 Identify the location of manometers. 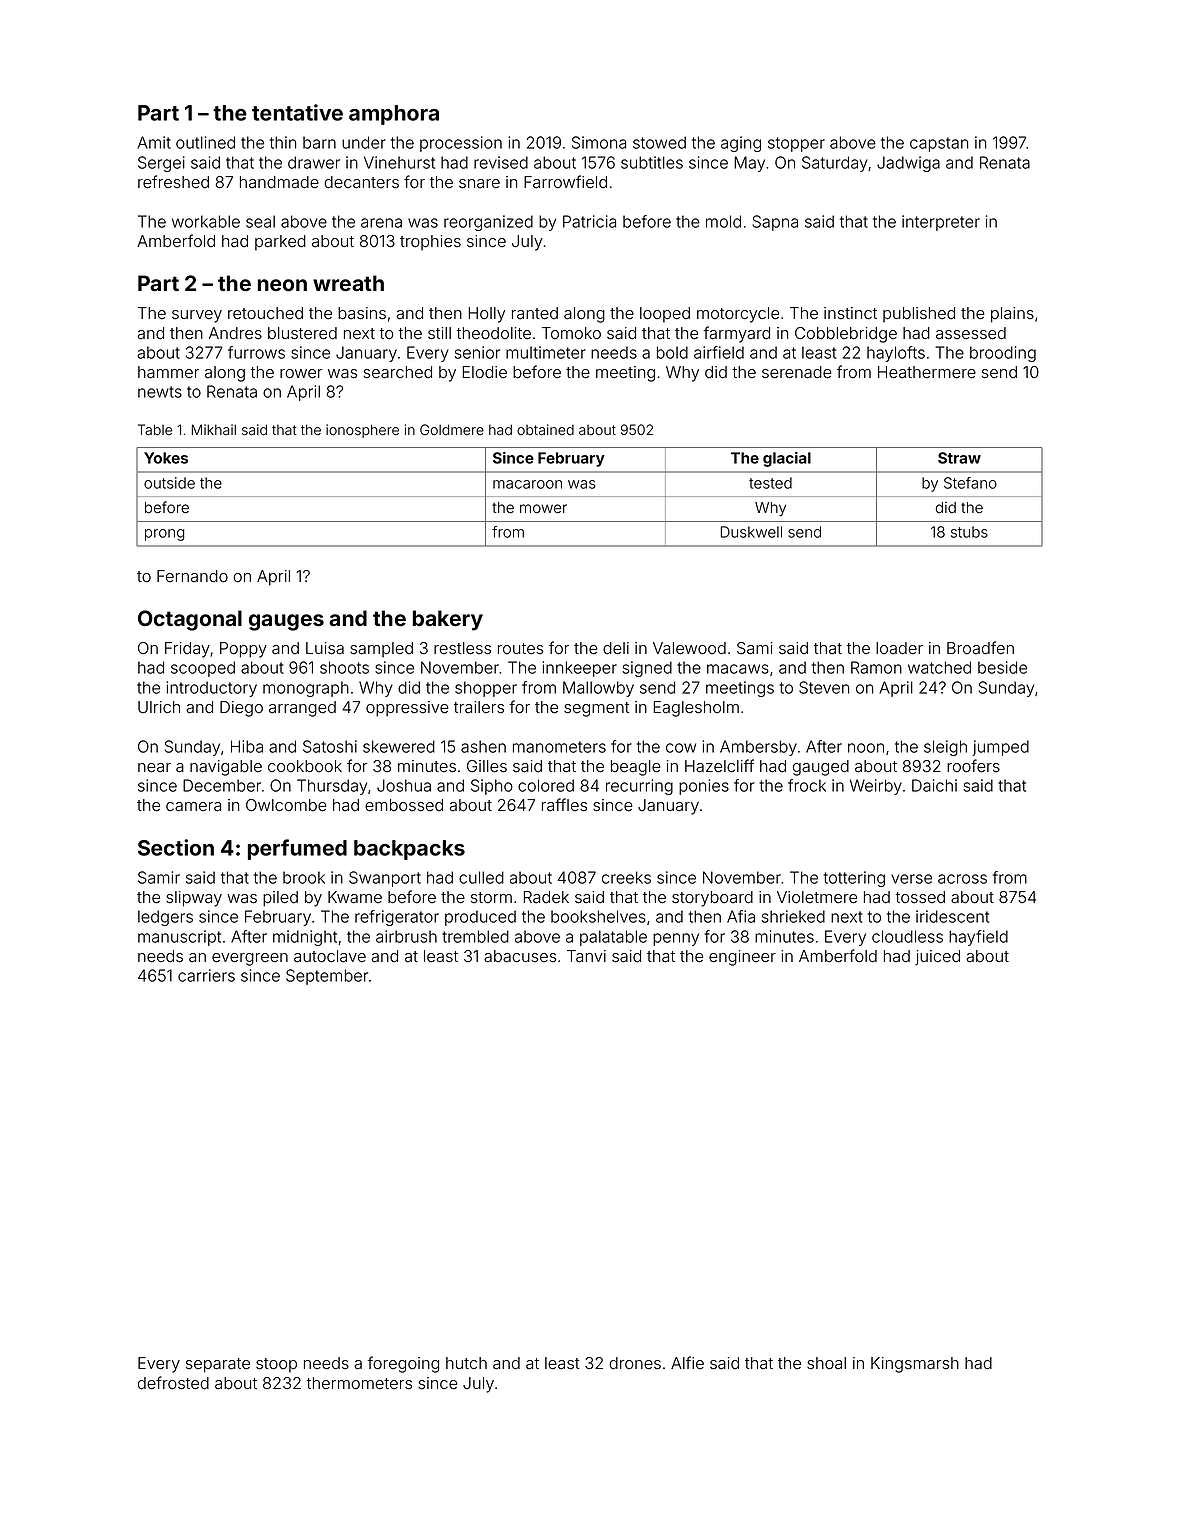
(559, 747).
